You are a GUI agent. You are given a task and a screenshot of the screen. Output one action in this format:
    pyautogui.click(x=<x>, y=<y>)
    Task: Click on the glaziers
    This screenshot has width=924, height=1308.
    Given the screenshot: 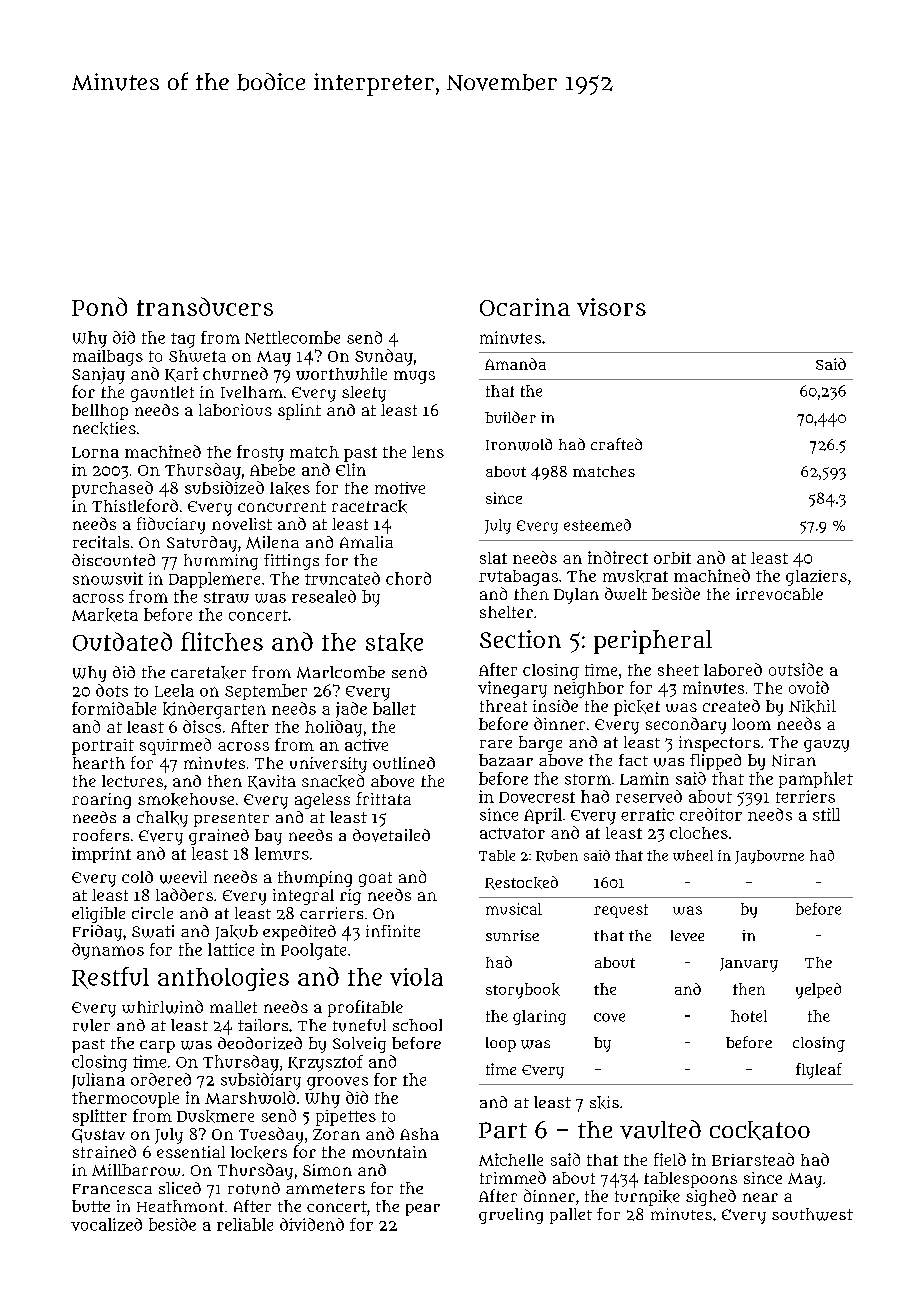 What is the action you would take?
    pyautogui.click(x=816, y=578)
